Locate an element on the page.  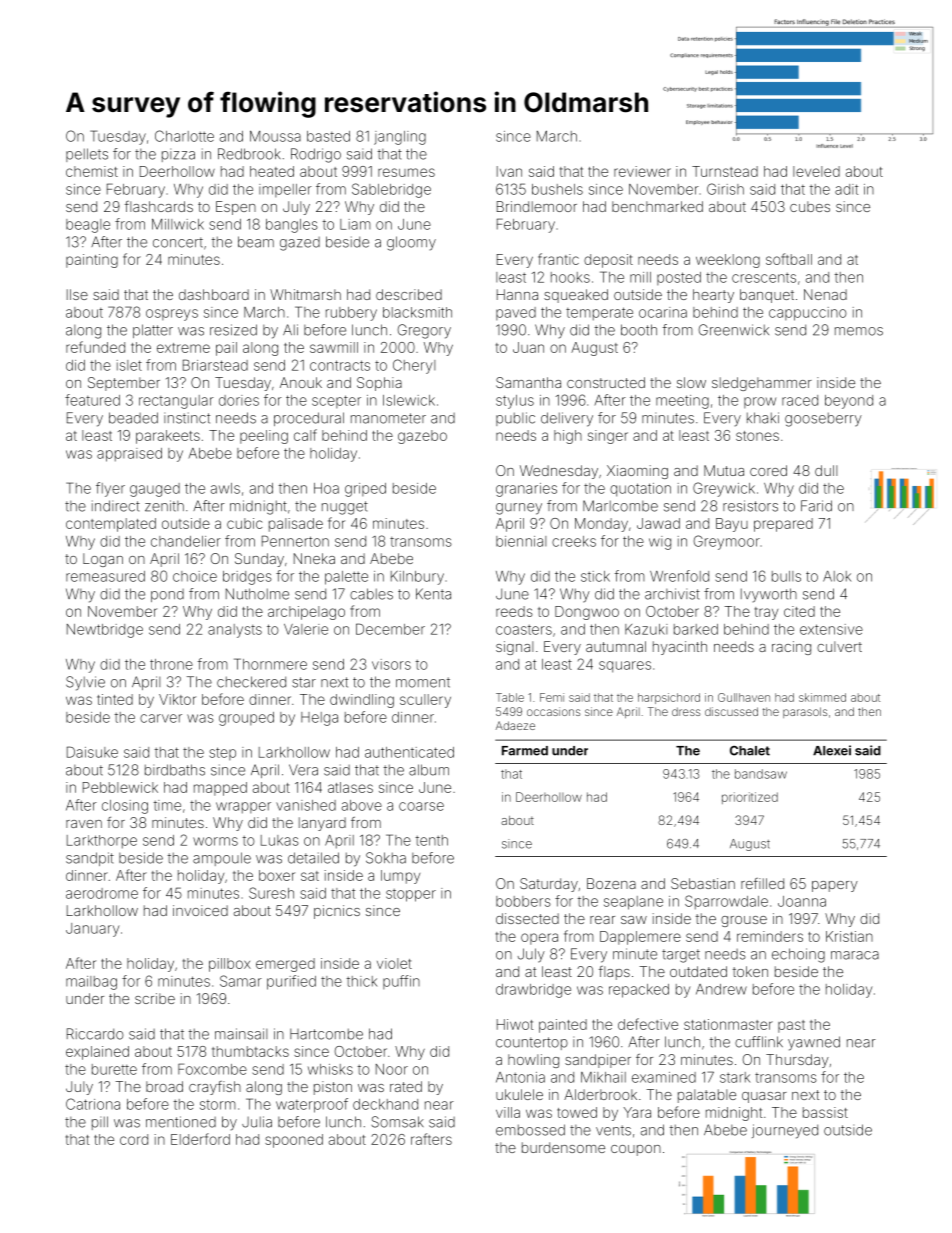
cables is located at coordinates (371, 594).
